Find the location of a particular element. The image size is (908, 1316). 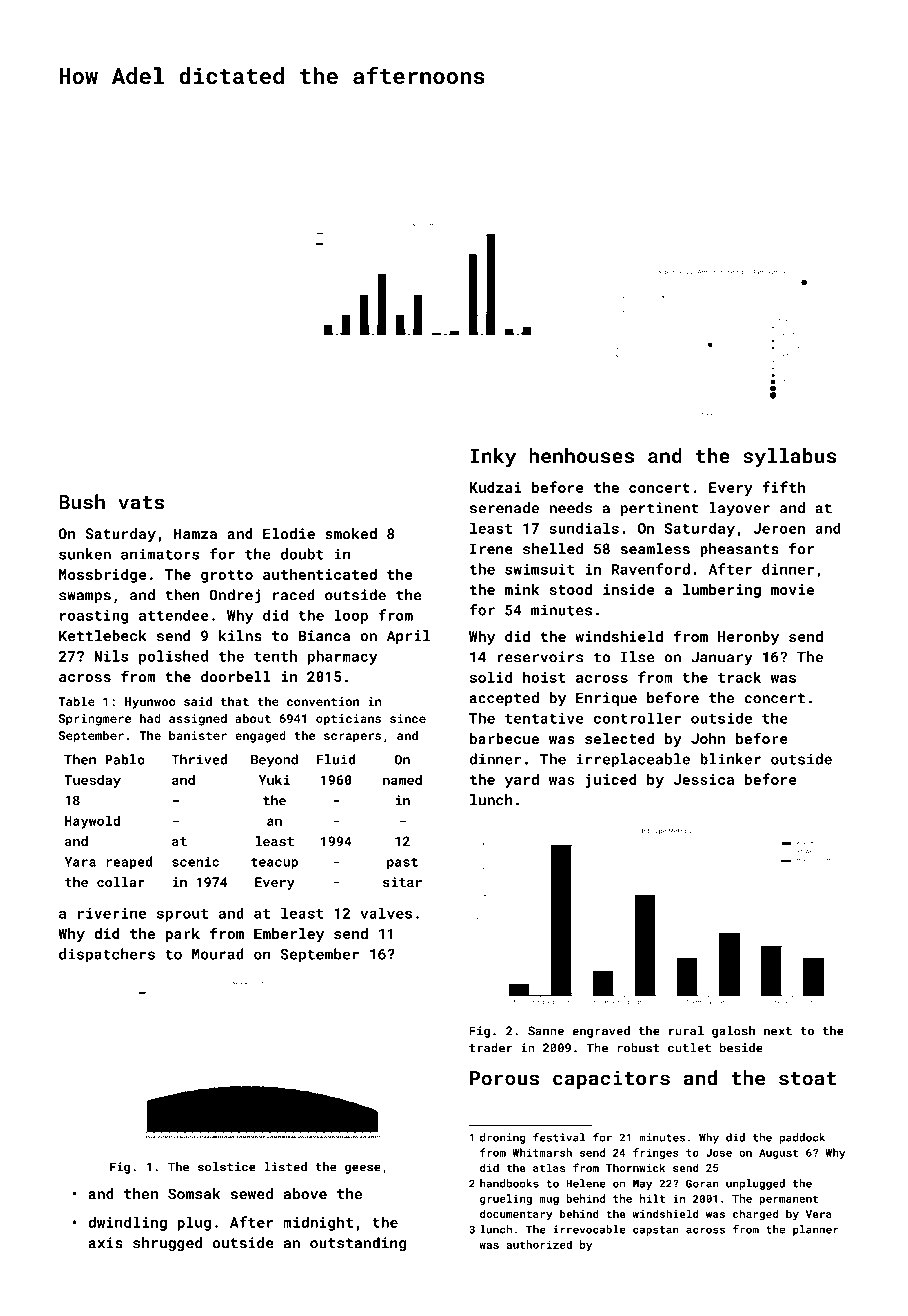

past is located at coordinates (402, 863).
